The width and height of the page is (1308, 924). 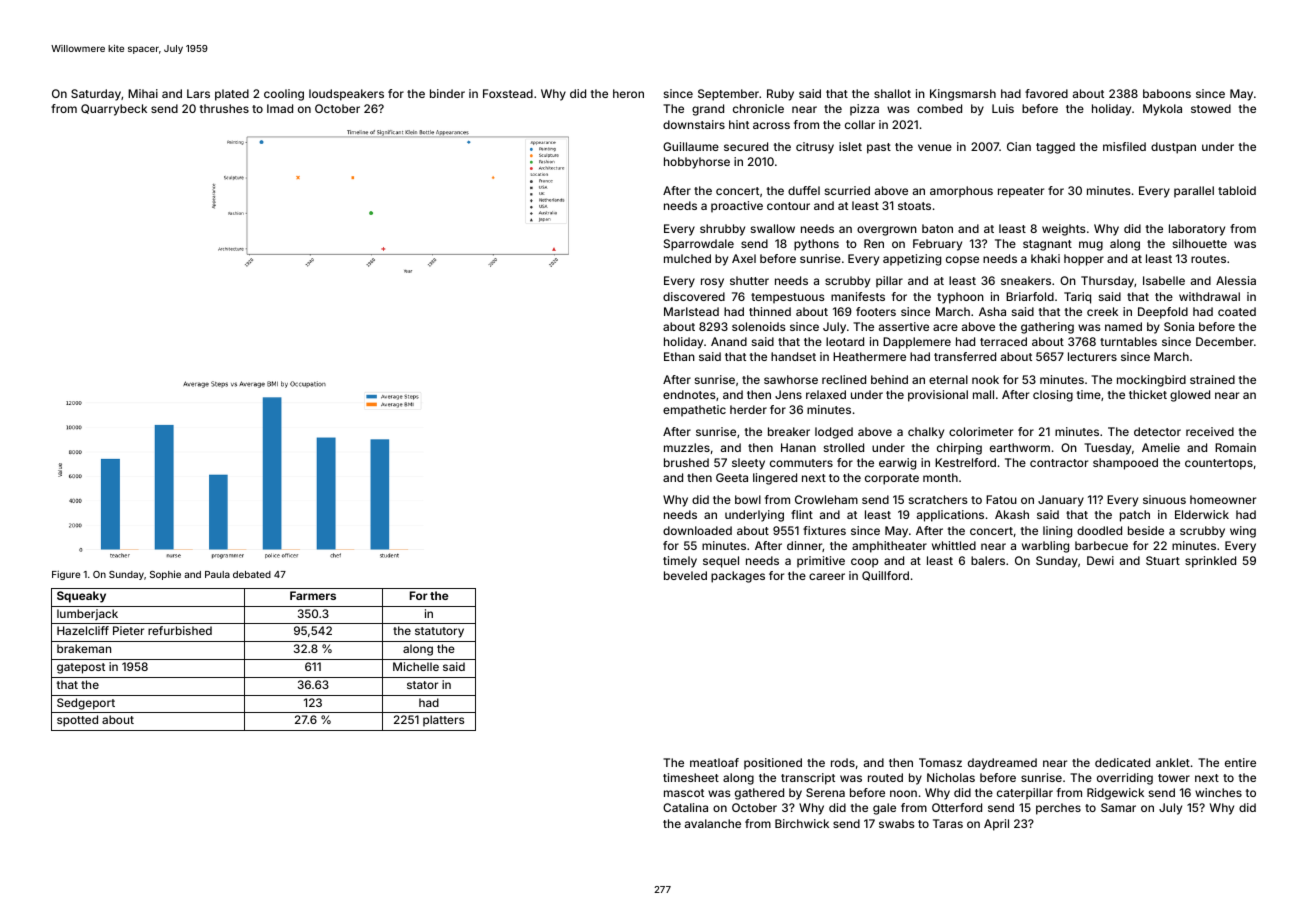 I want to click on mulched, so click(x=687, y=258).
